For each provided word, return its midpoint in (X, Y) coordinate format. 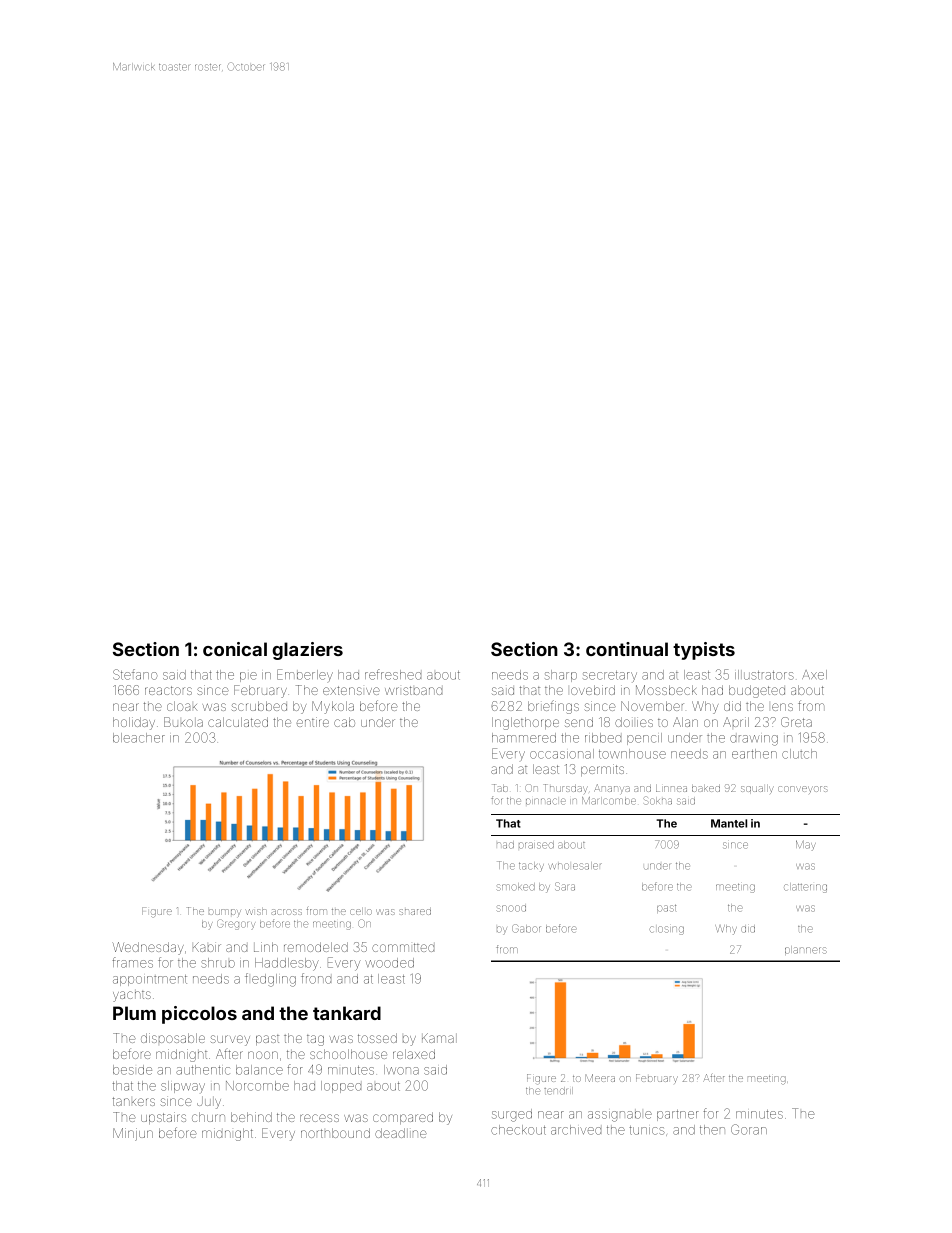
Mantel (729, 823)
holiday (134, 723)
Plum (134, 1013)
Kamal (439, 1038)
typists (704, 651)
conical (235, 649)
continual (627, 649)
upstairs (163, 1118)
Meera (600, 1078)
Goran (749, 1129)
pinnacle (546, 801)
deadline (401, 1133)
